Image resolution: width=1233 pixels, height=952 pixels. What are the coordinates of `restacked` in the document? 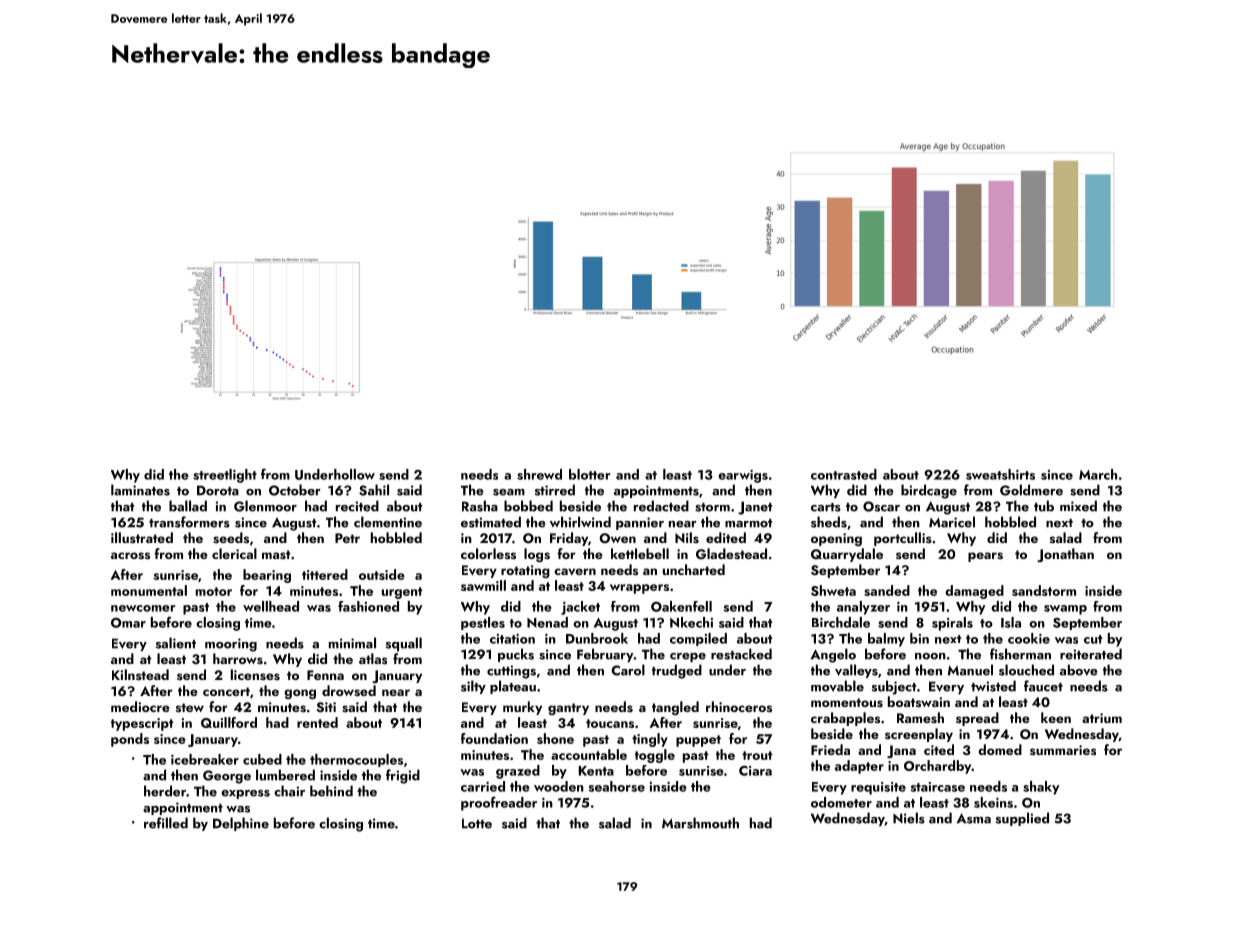 It's located at (741, 654).
